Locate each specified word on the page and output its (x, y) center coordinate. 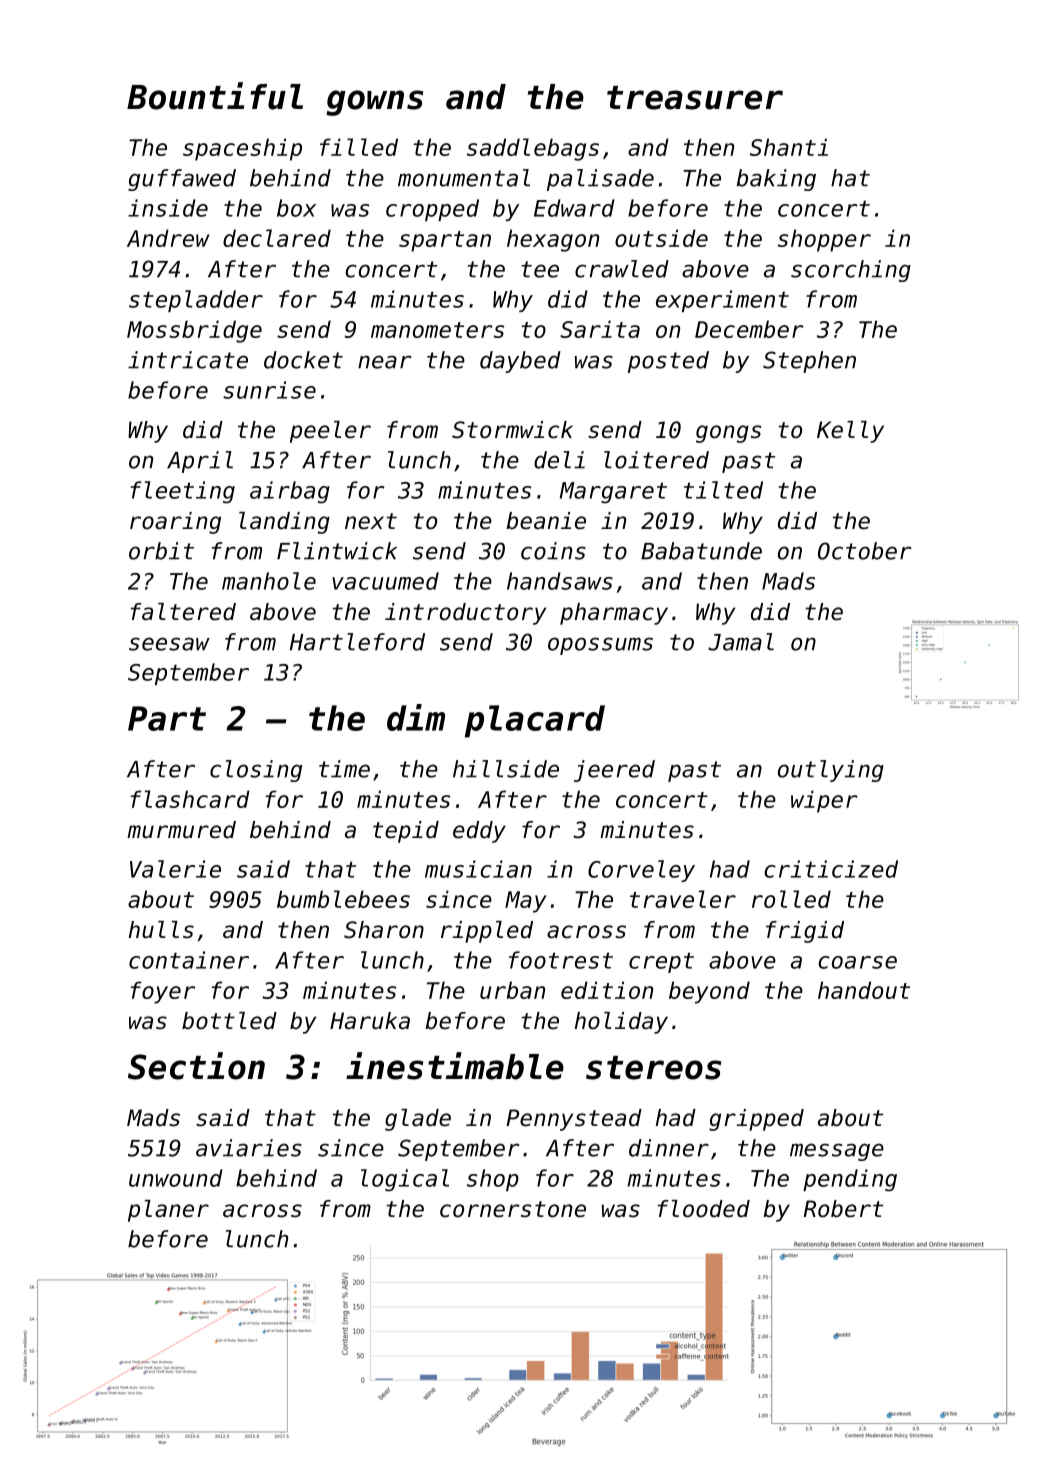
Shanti (789, 147)
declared (277, 238)
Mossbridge (194, 331)
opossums (600, 646)
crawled (622, 269)
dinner (669, 1148)
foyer (162, 992)
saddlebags (533, 149)
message (837, 1152)
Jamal (741, 642)
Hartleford (357, 642)
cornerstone (513, 1209)
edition (607, 990)
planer (168, 1211)
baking (776, 180)
